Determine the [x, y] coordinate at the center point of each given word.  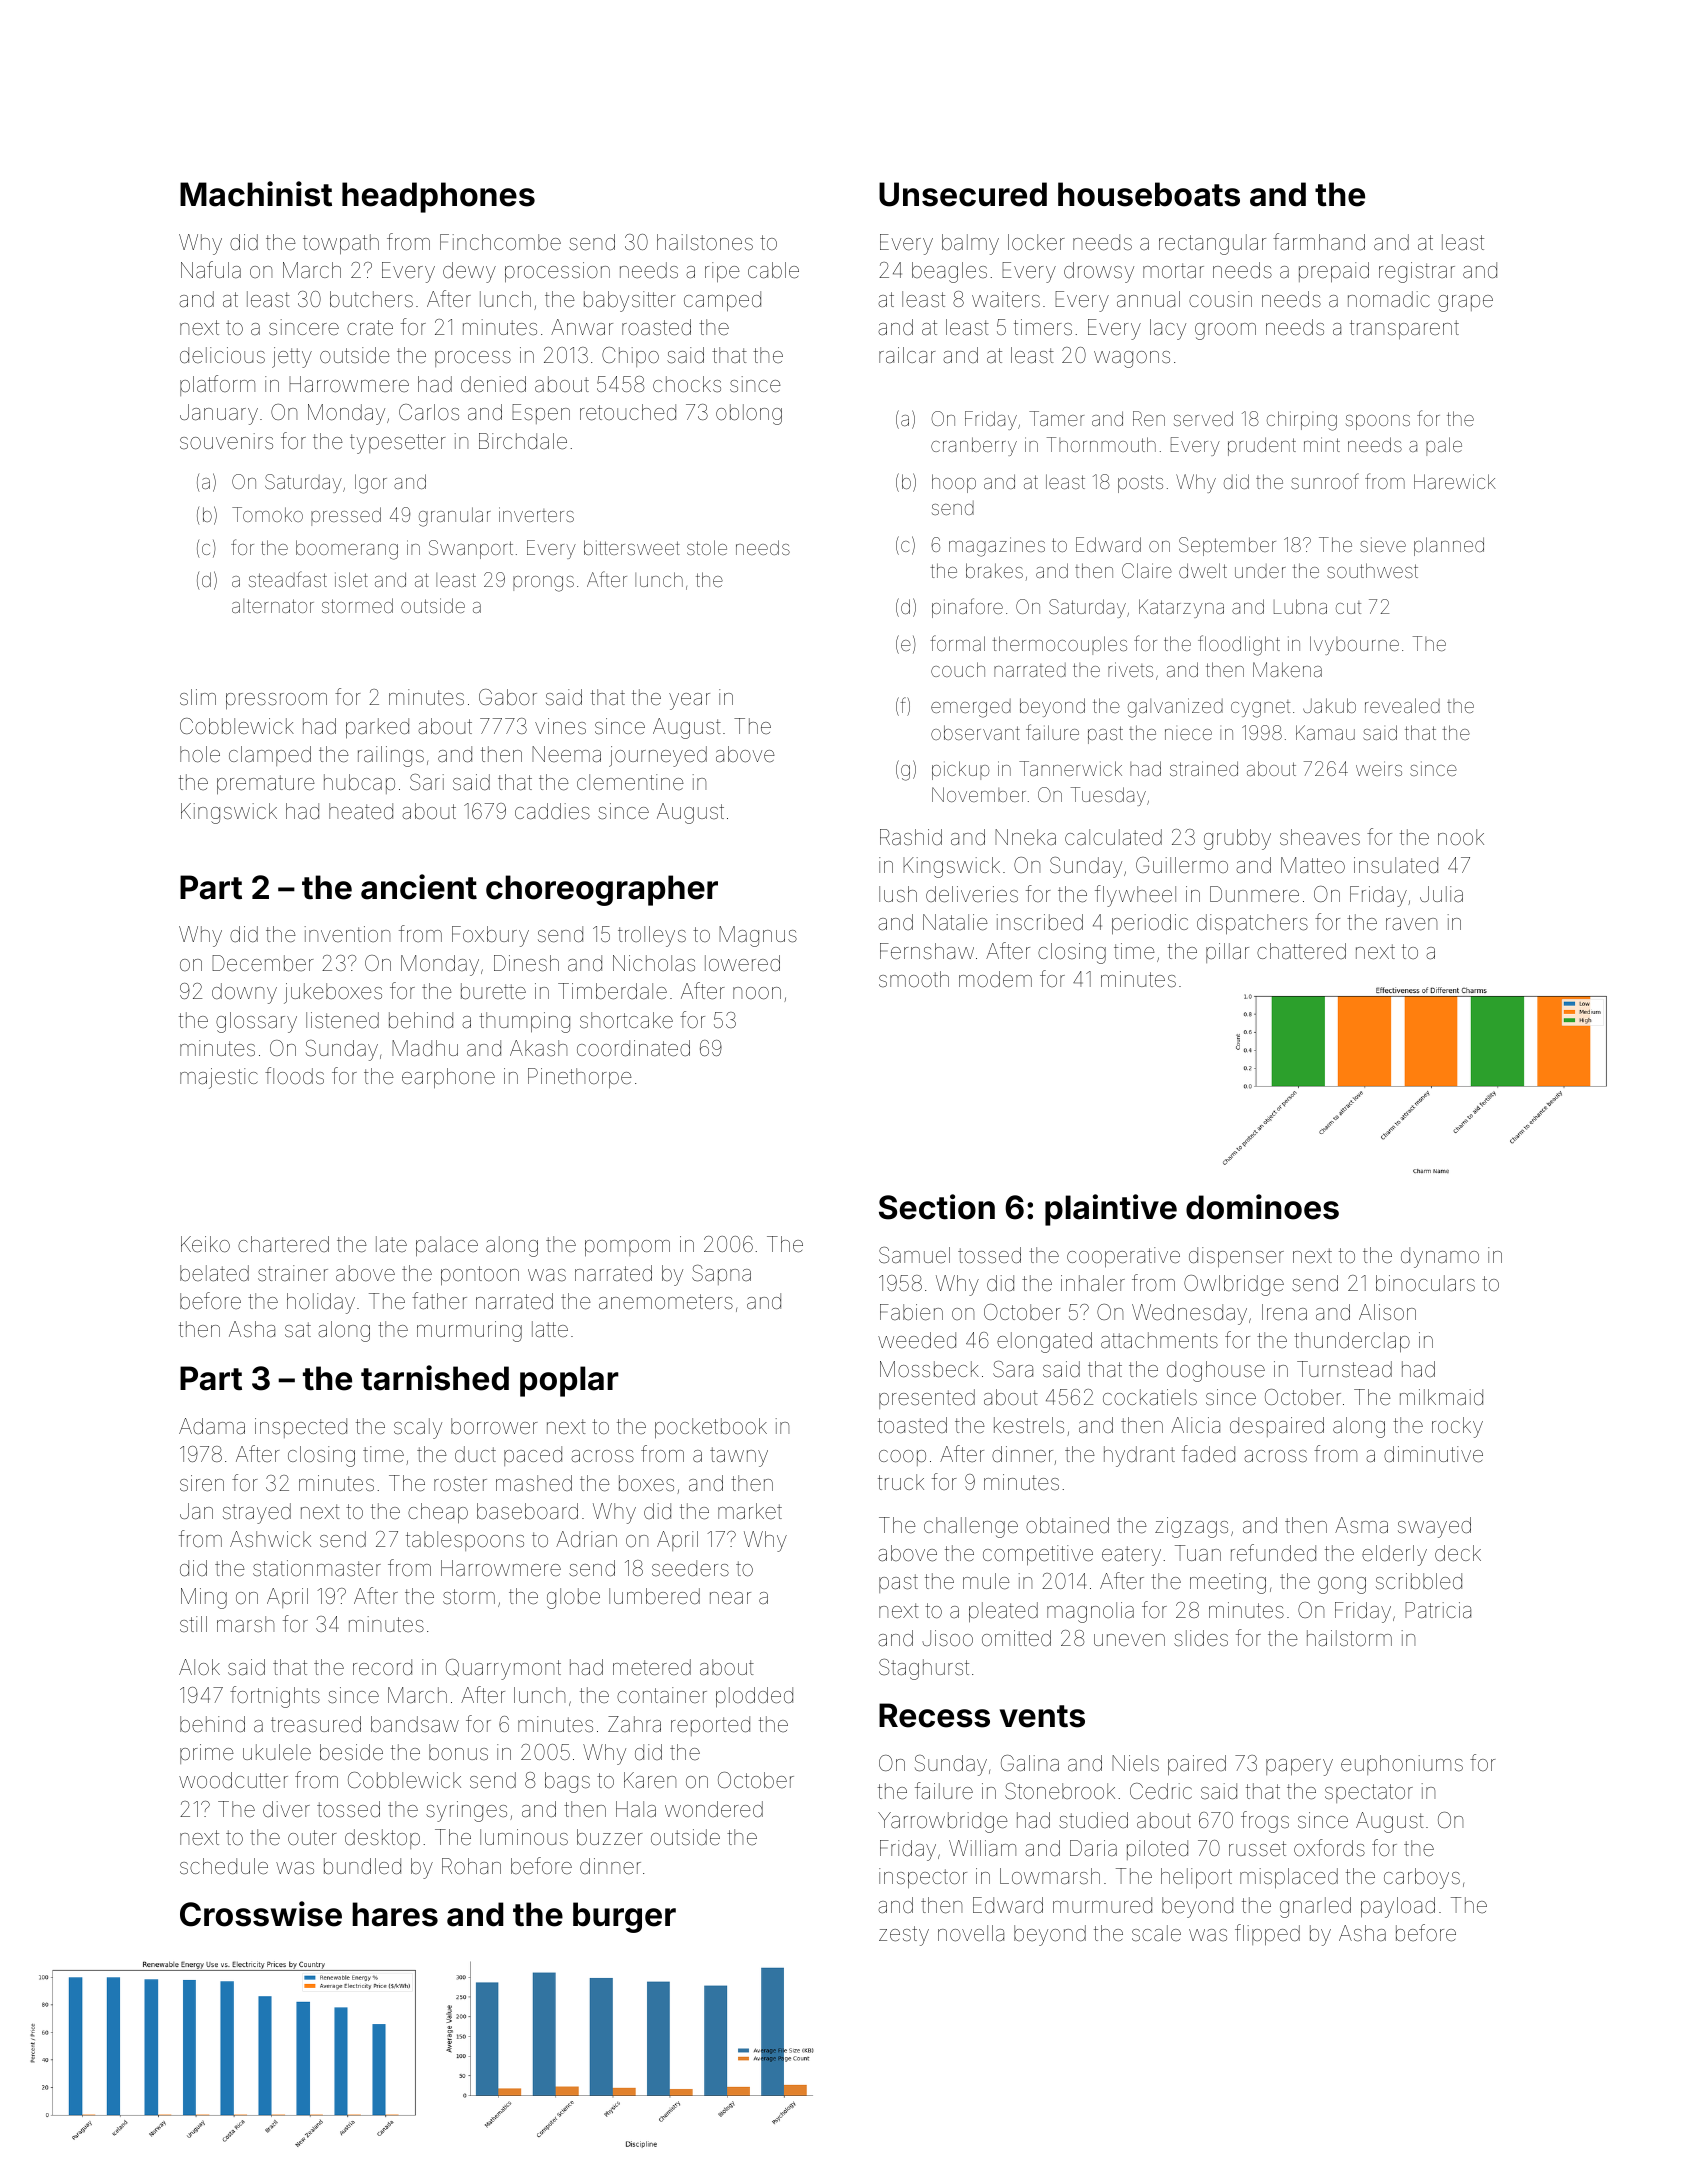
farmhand [1319, 242]
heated [361, 811]
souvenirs [226, 441]
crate [370, 328]
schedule [224, 1866]
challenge [971, 1527]
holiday [321, 1303]
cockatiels [1150, 1397]
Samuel [914, 1255]
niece [1188, 734]
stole [707, 547]
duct [475, 1454]
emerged [971, 708]
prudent [1262, 446]
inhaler [1093, 1283]
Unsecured [963, 194]
